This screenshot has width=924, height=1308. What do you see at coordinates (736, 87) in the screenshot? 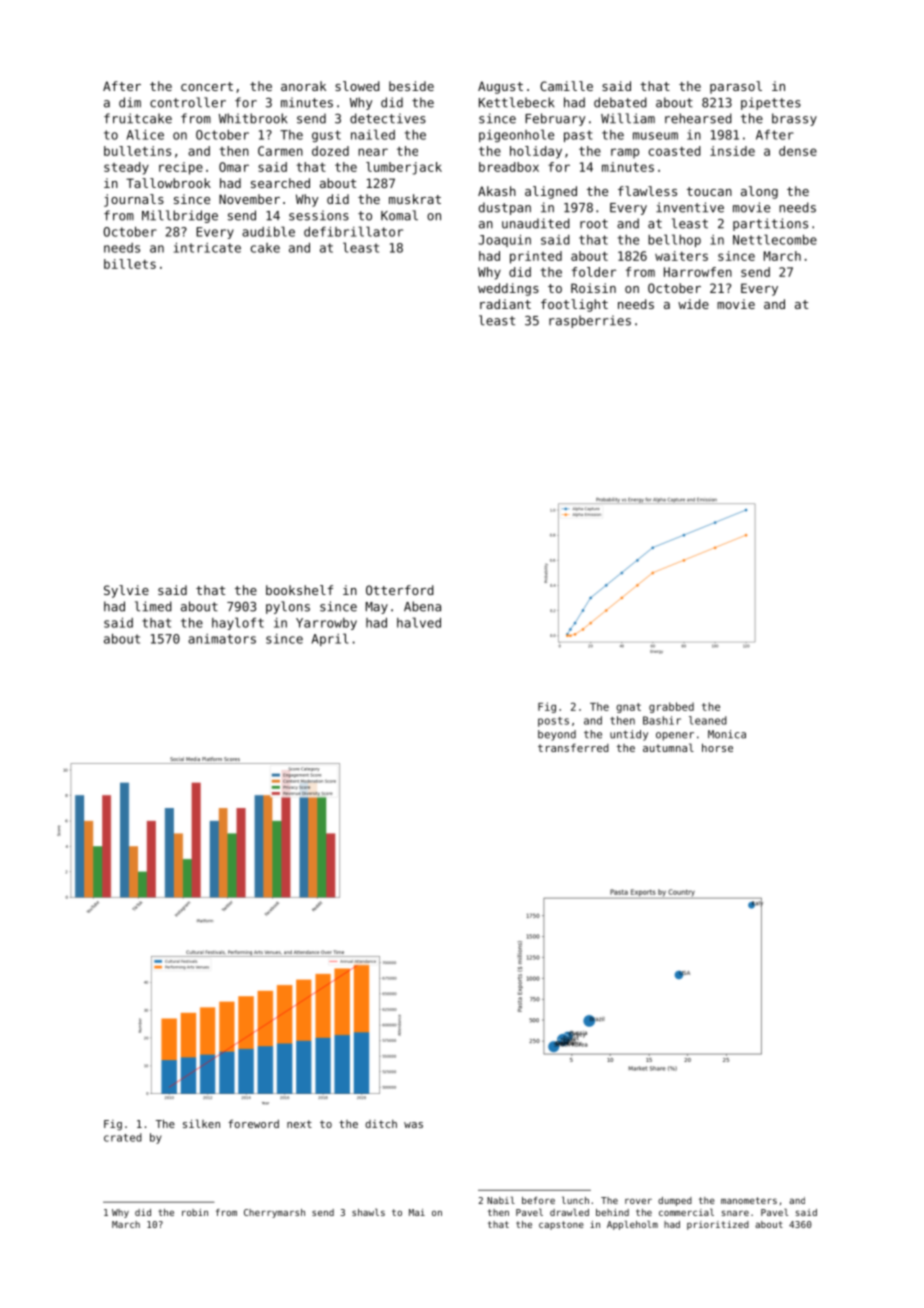
I see `parasol` at bounding box center [736, 87].
